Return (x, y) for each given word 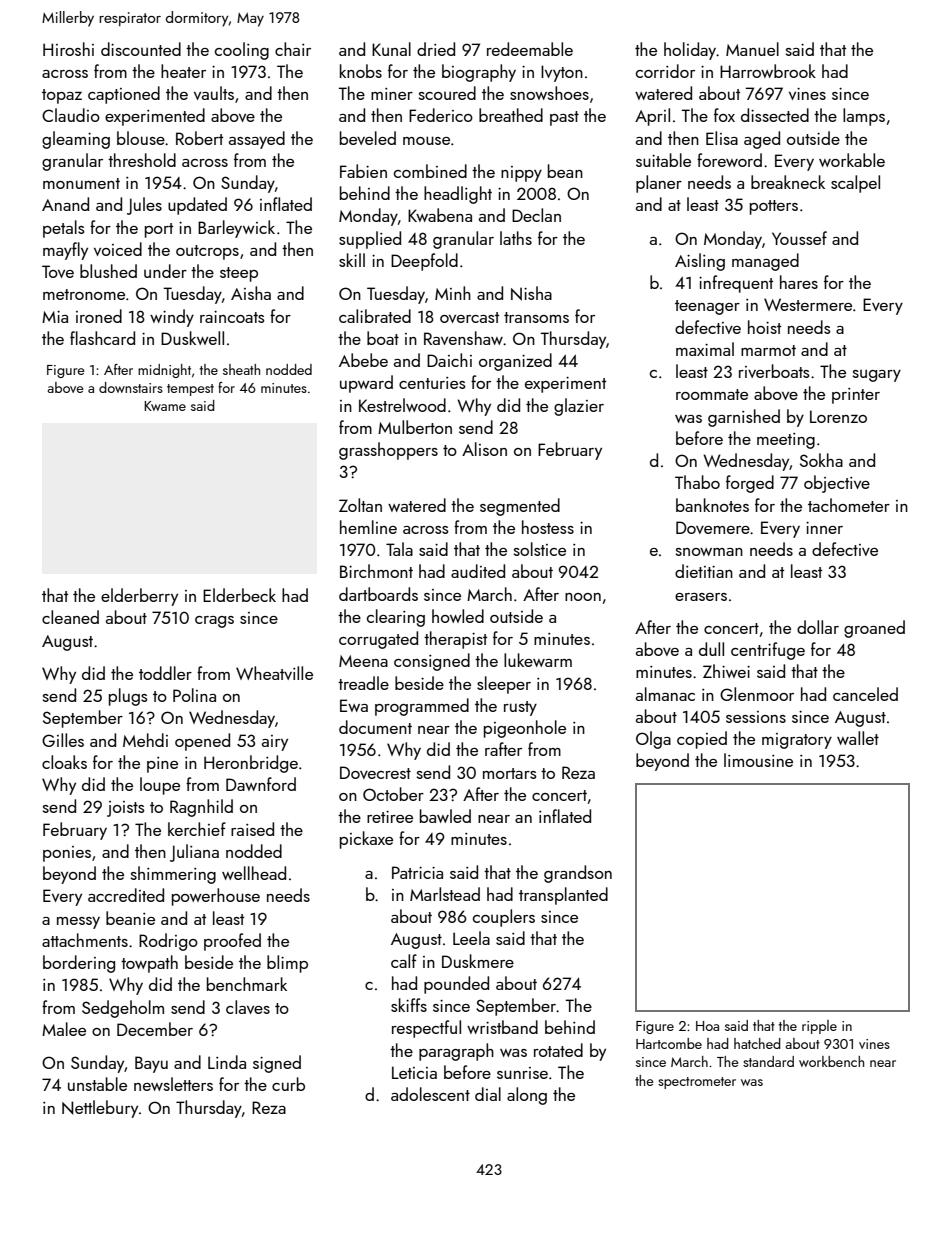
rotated (558, 1050)
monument (81, 183)
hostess (548, 527)
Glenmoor (757, 694)
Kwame (165, 406)
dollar (818, 627)
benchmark (247, 984)
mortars (510, 773)
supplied (370, 240)
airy (275, 743)
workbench (831, 1061)
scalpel (855, 184)
